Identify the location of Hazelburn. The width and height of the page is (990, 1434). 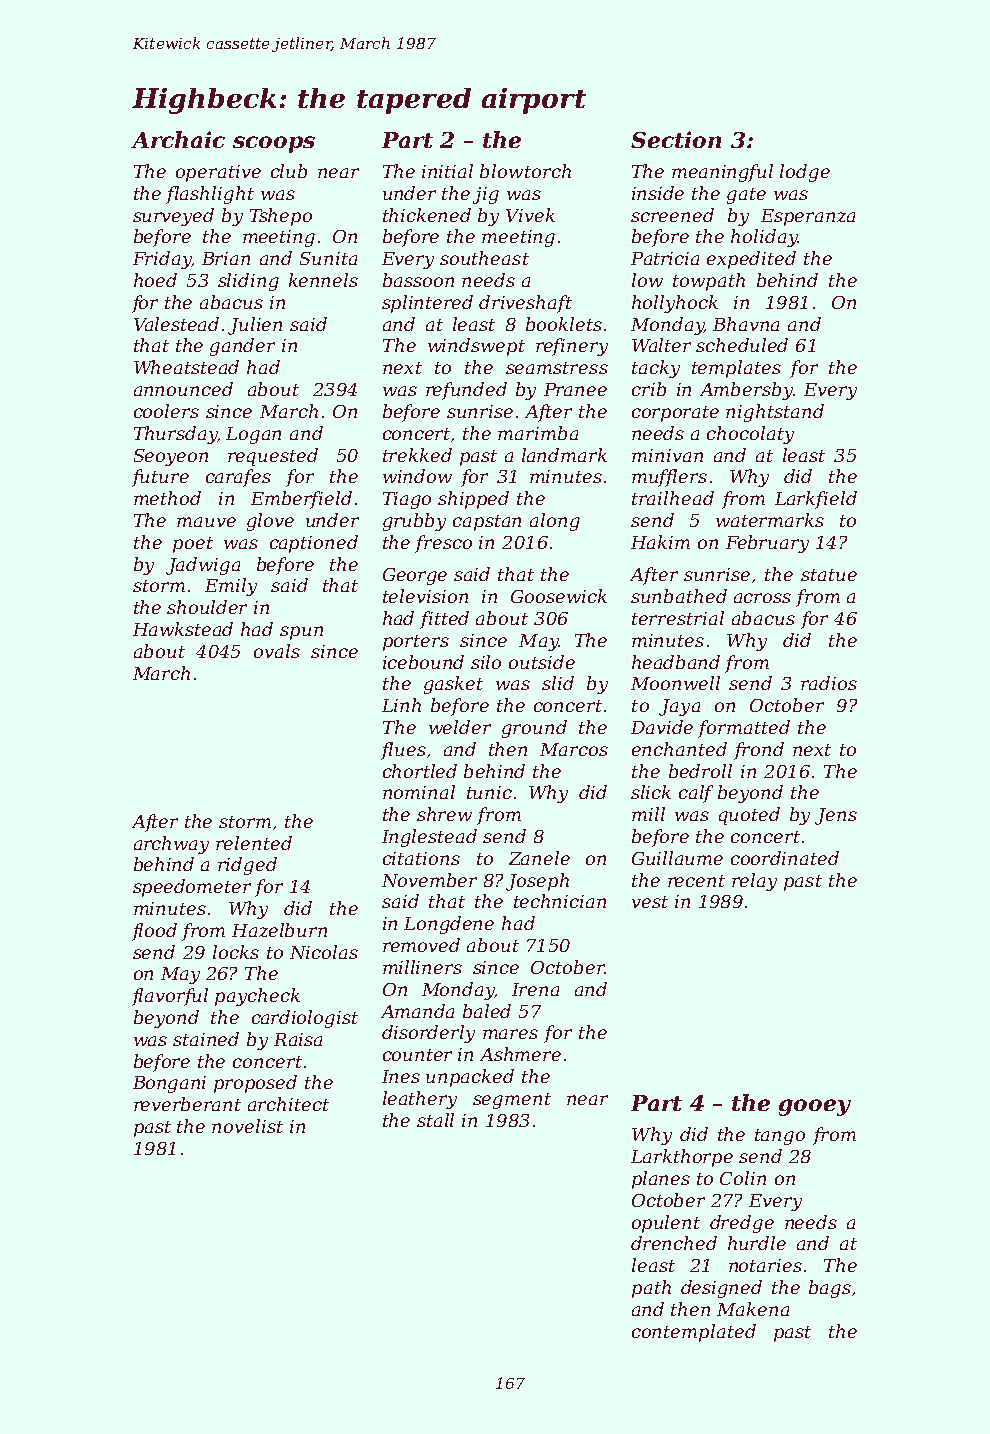
(279, 930).
